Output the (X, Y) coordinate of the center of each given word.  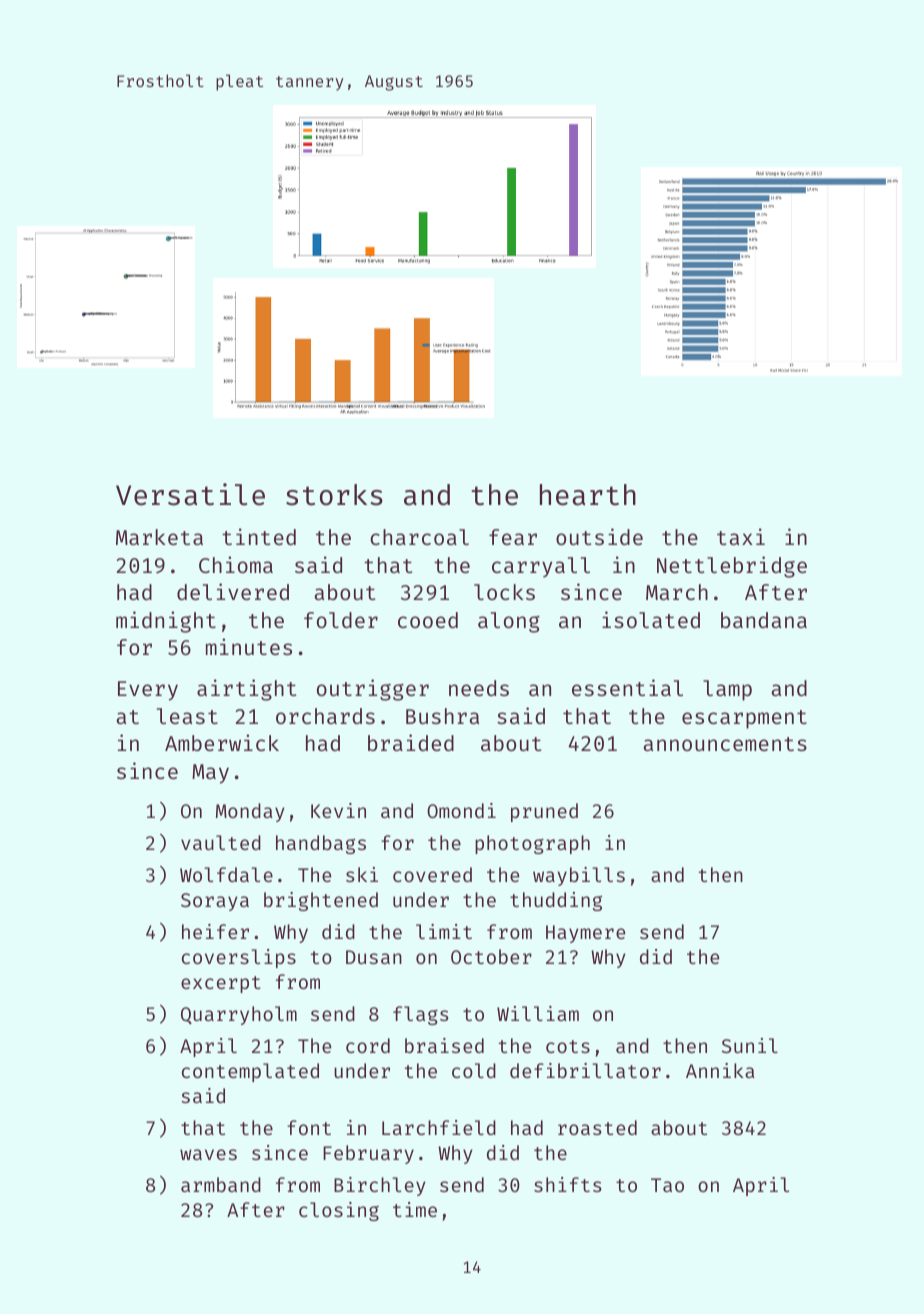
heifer (215, 931)
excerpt (221, 984)
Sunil (750, 1045)
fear (513, 537)
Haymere (585, 934)
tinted (259, 536)
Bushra (442, 716)
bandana (764, 620)
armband (221, 1184)
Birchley (380, 1186)
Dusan (374, 957)
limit (444, 931)
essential (627, 687)
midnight (166, 622)
